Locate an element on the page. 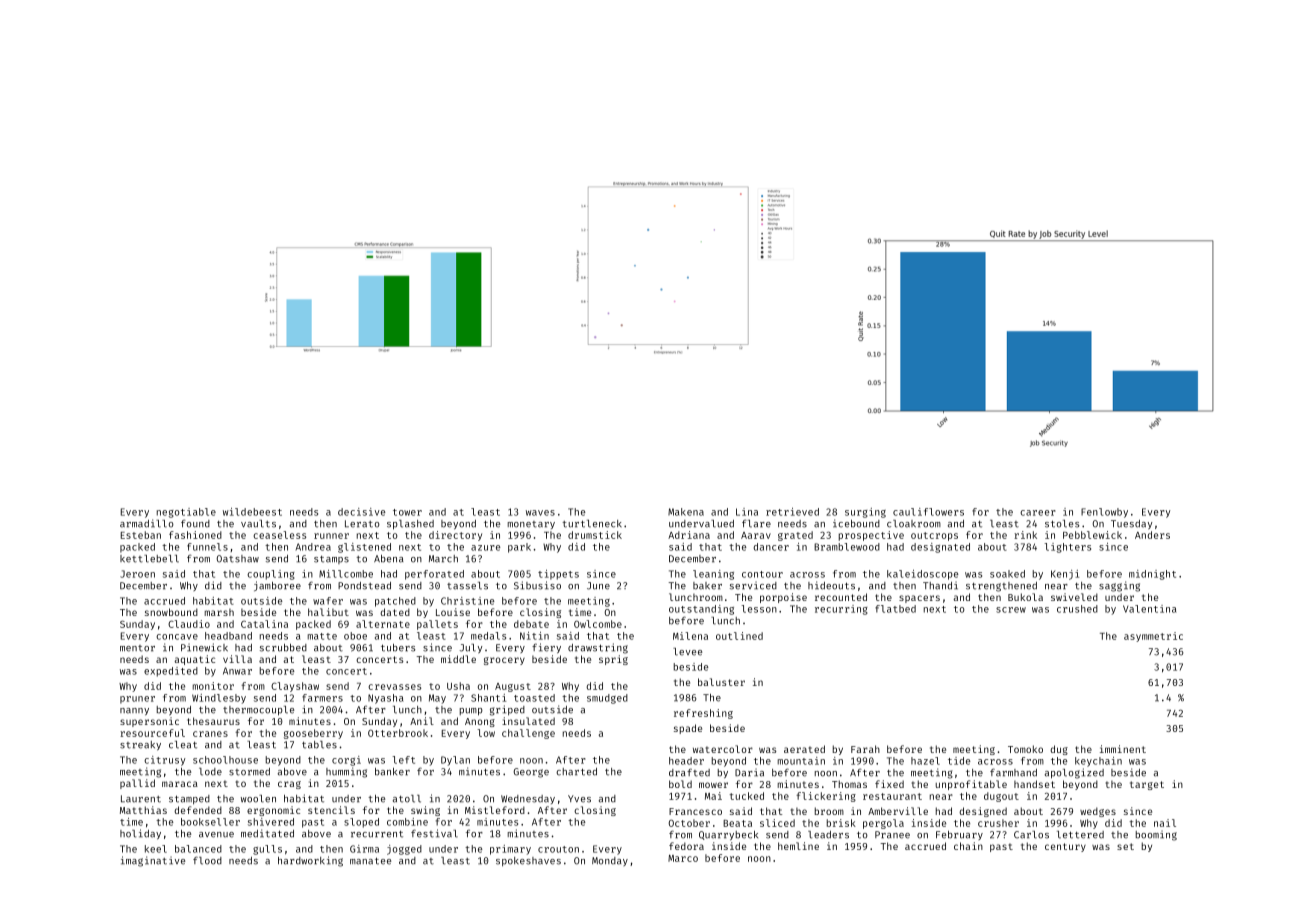 This image has width=1308, height=924. imaginative is located at coordinates (153, 861).
